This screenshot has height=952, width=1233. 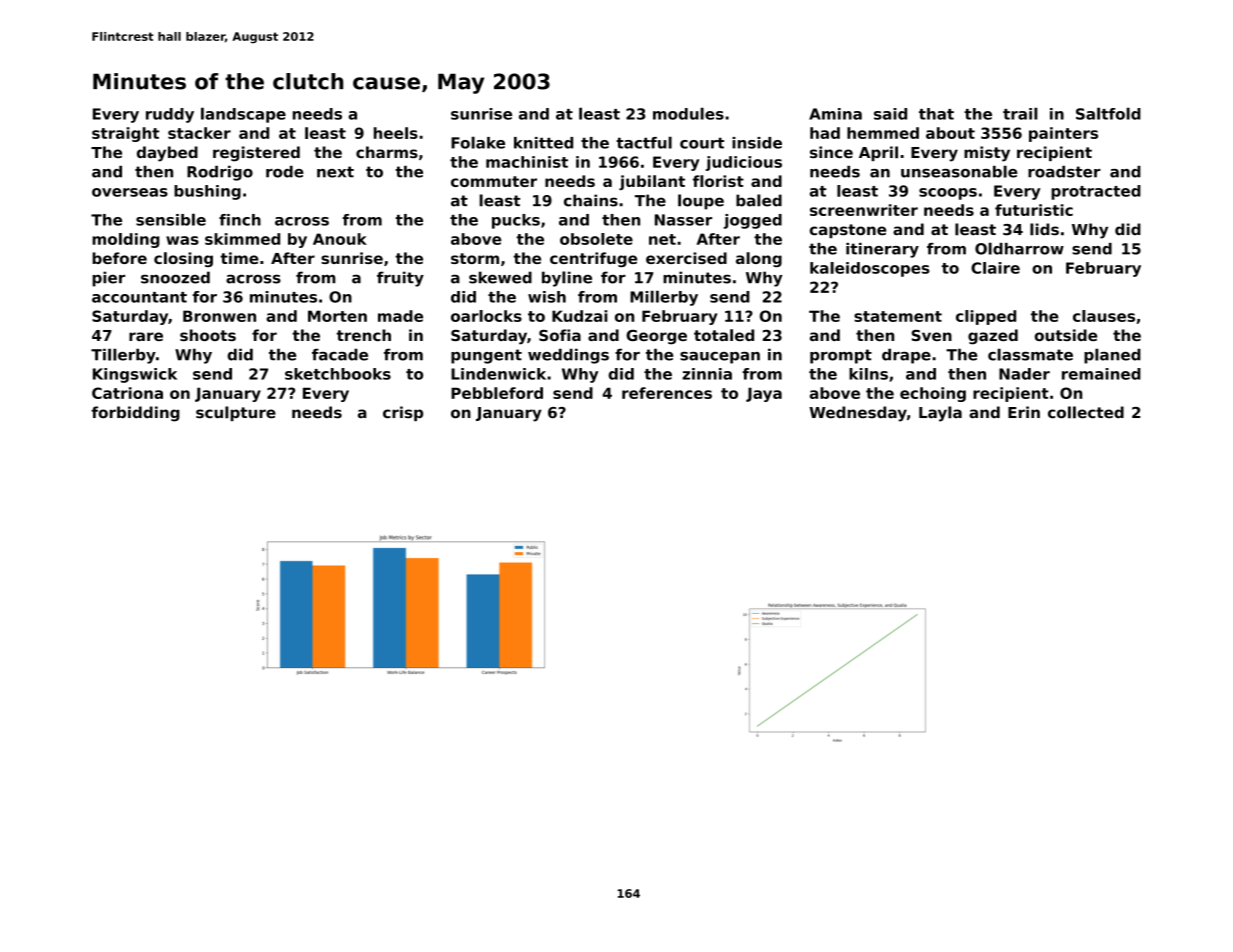 What do you see at coordinates (207, 192) in the screenshot?
I see `bushing` at bounding box center [207, 192].
